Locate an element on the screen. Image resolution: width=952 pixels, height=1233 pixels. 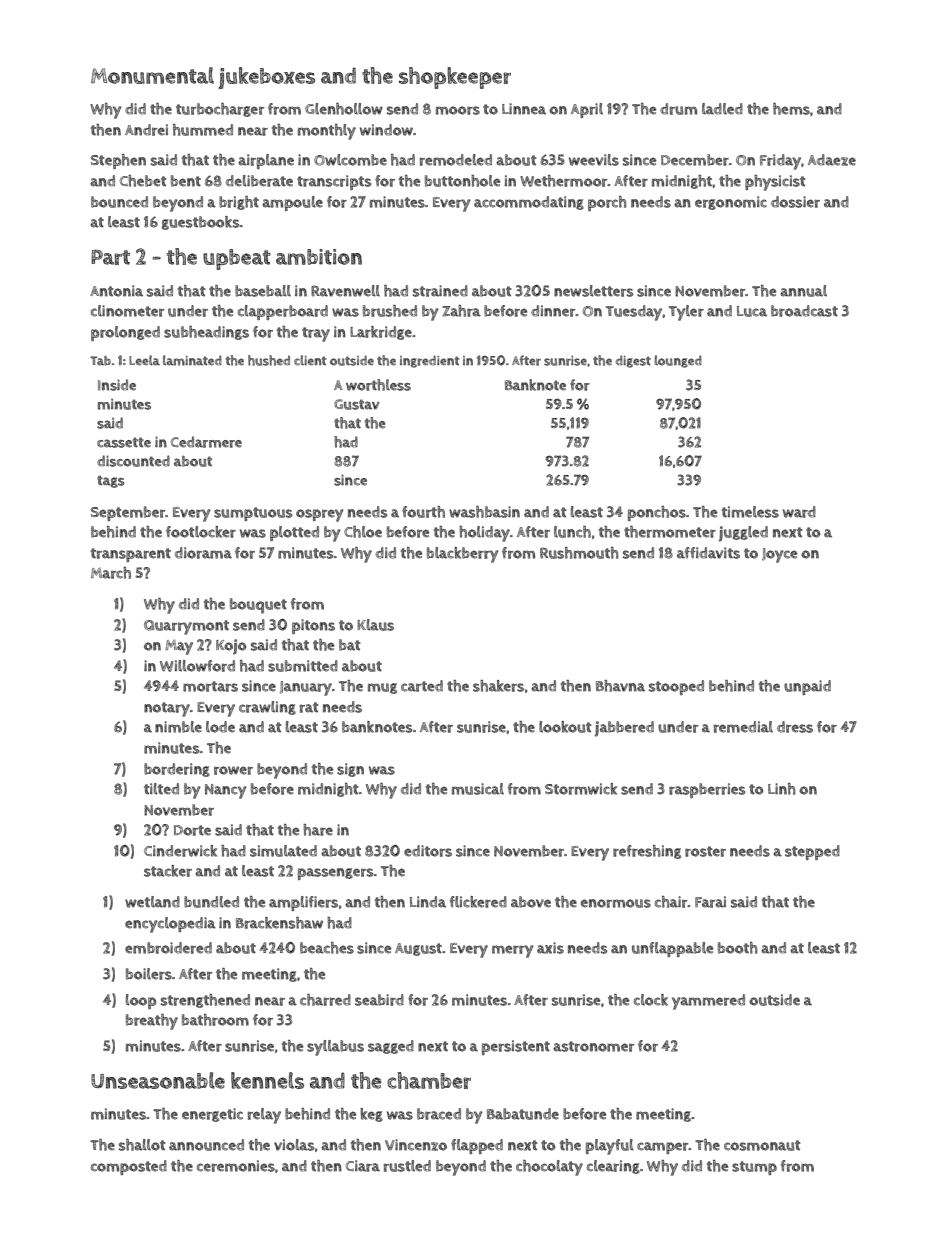
osprey is located at coordinates (320, 515).
